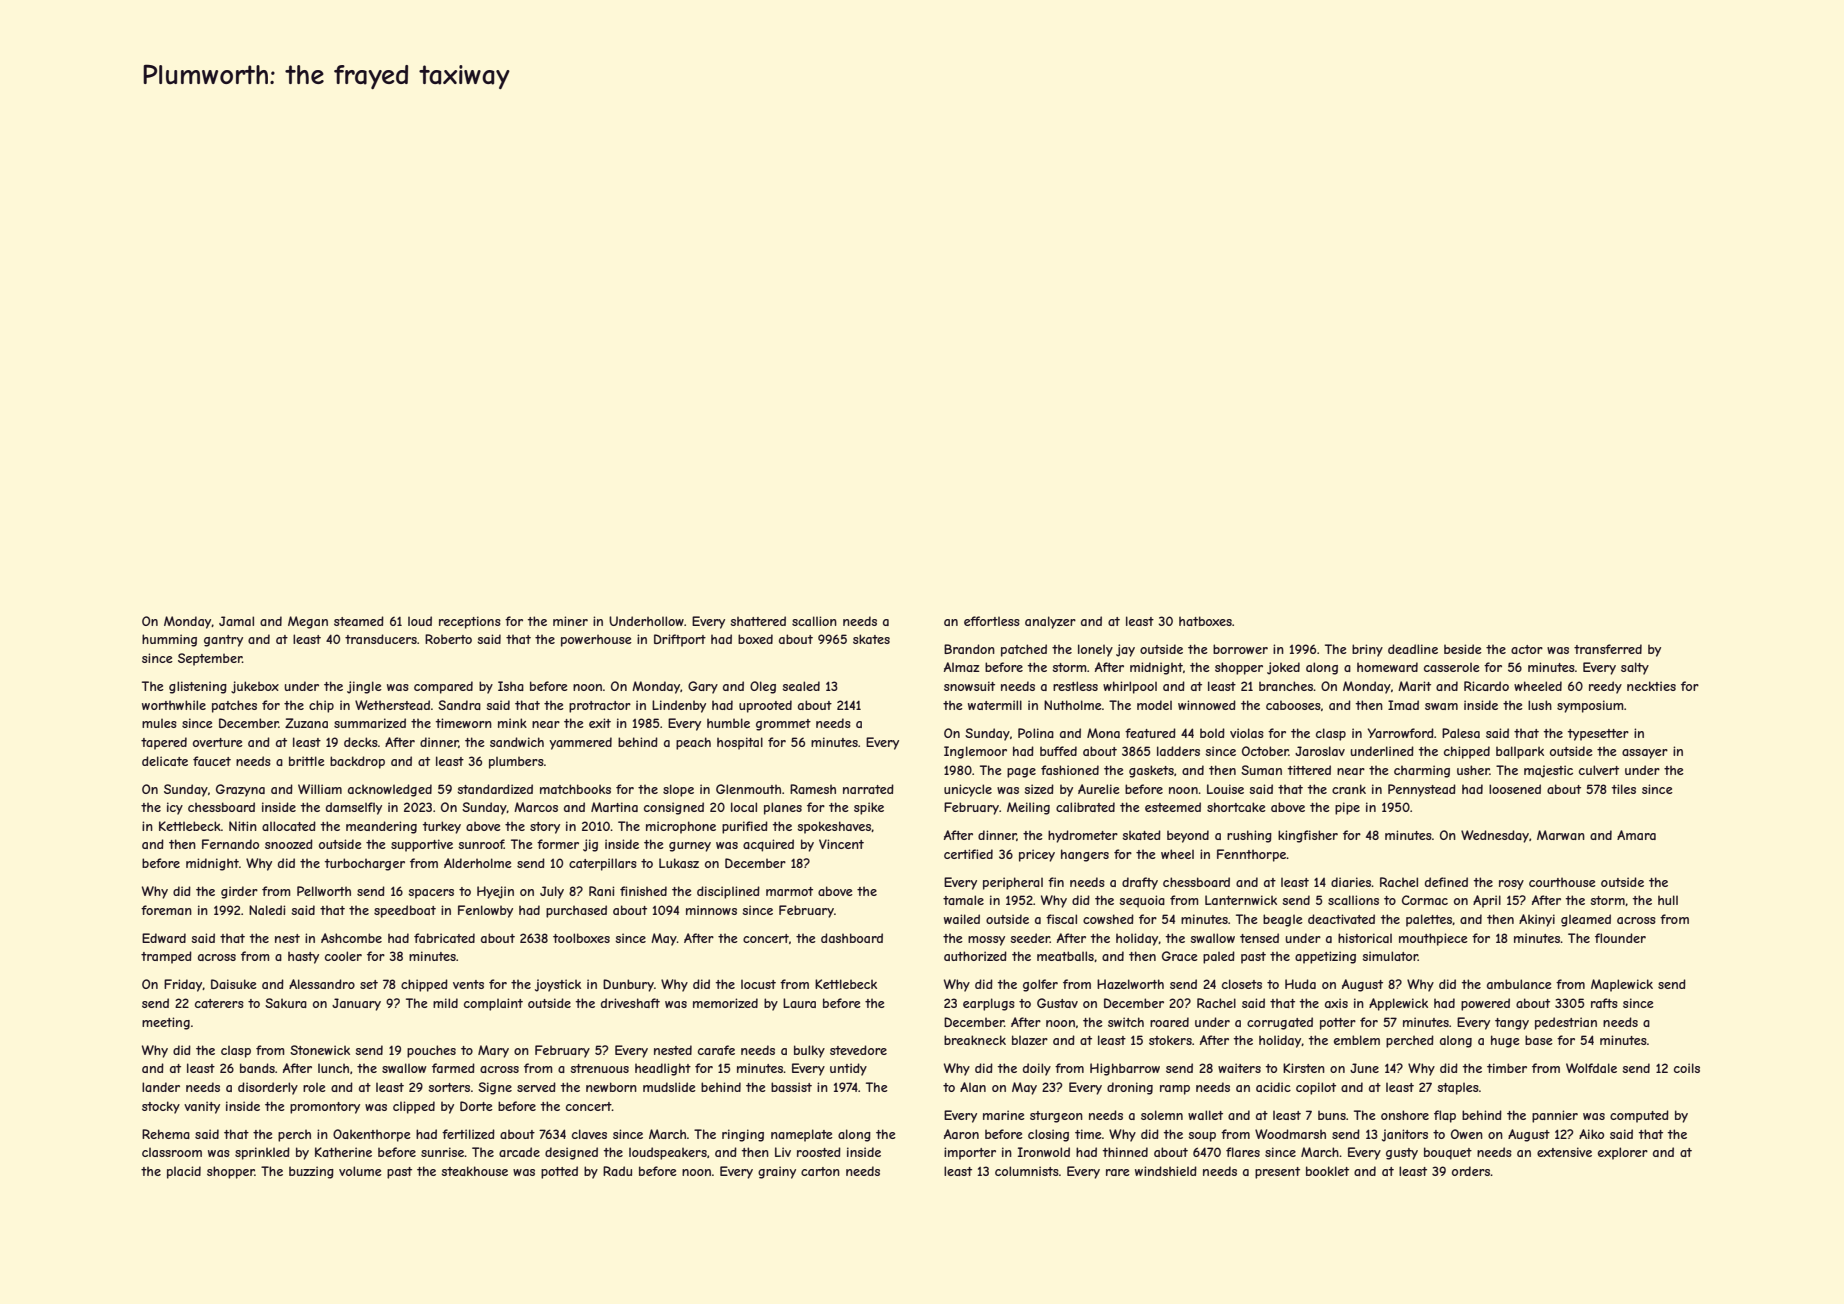 The width and height of the page is (1844, 1304). What do you see at coordinates (643, 891) in the page?
I see `finished` at bounding box center [643, 891].
